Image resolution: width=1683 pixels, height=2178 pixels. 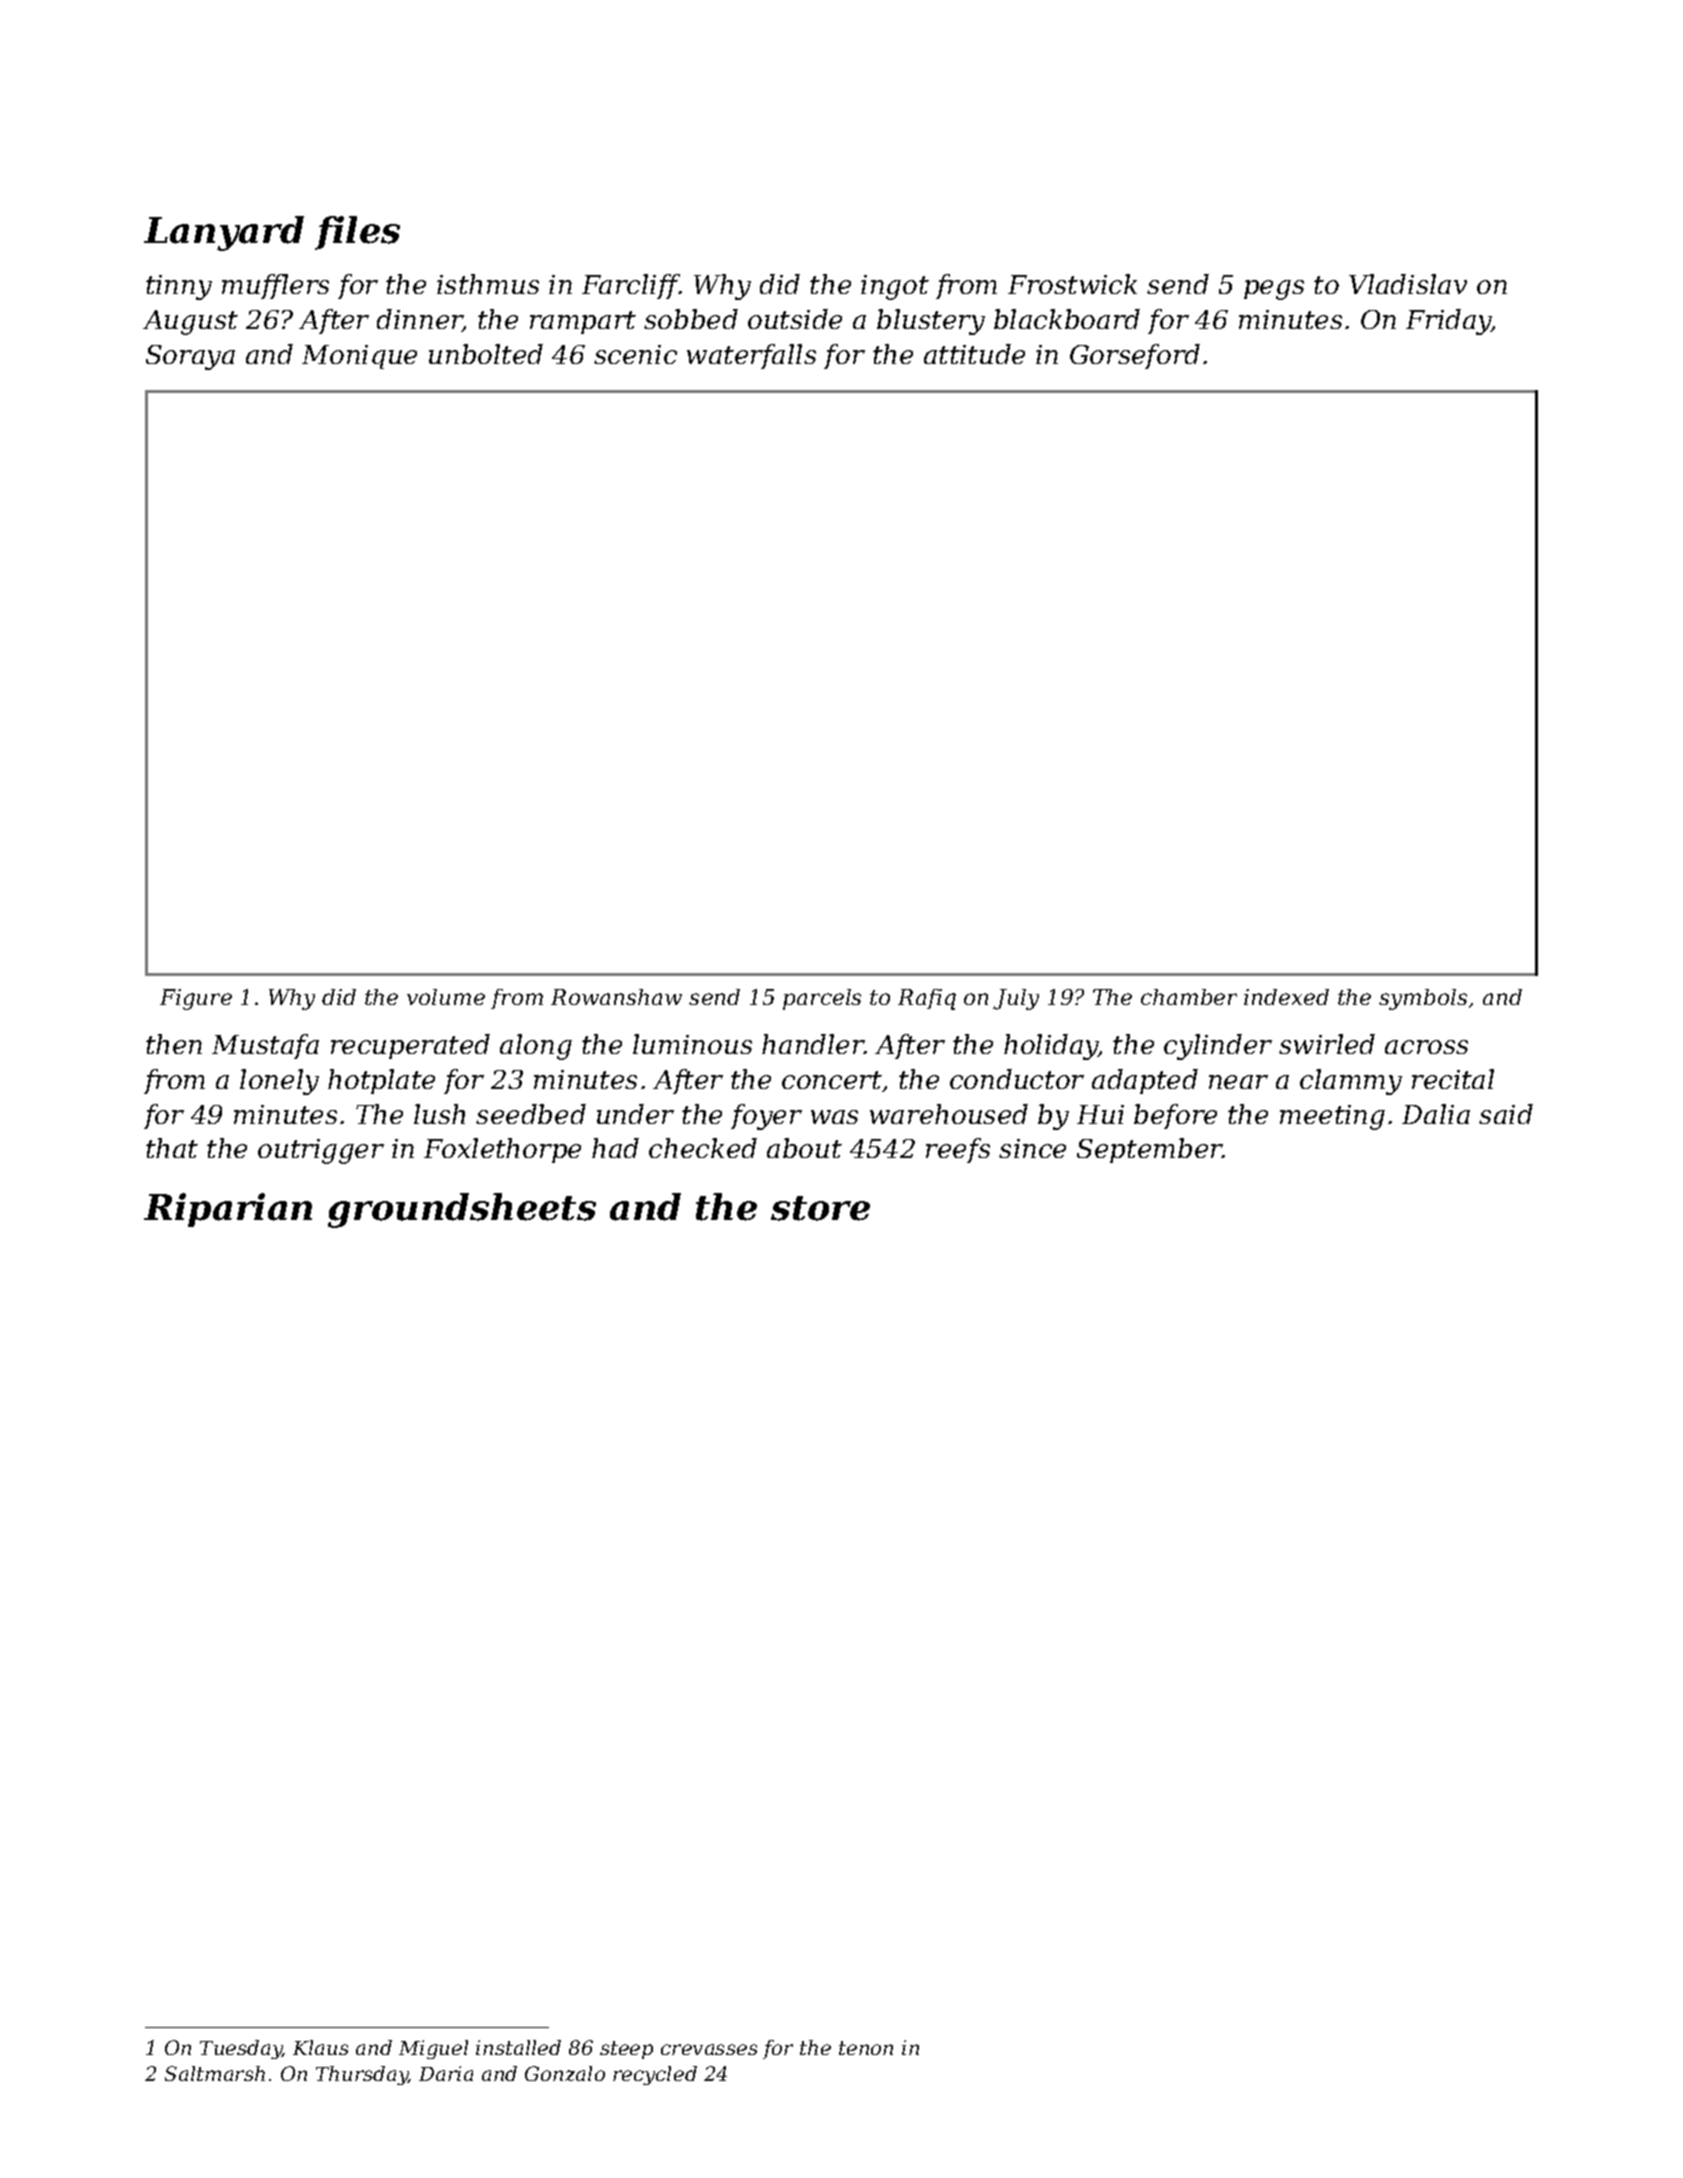 I want to click on Monique, so click(x=359, y=357).
